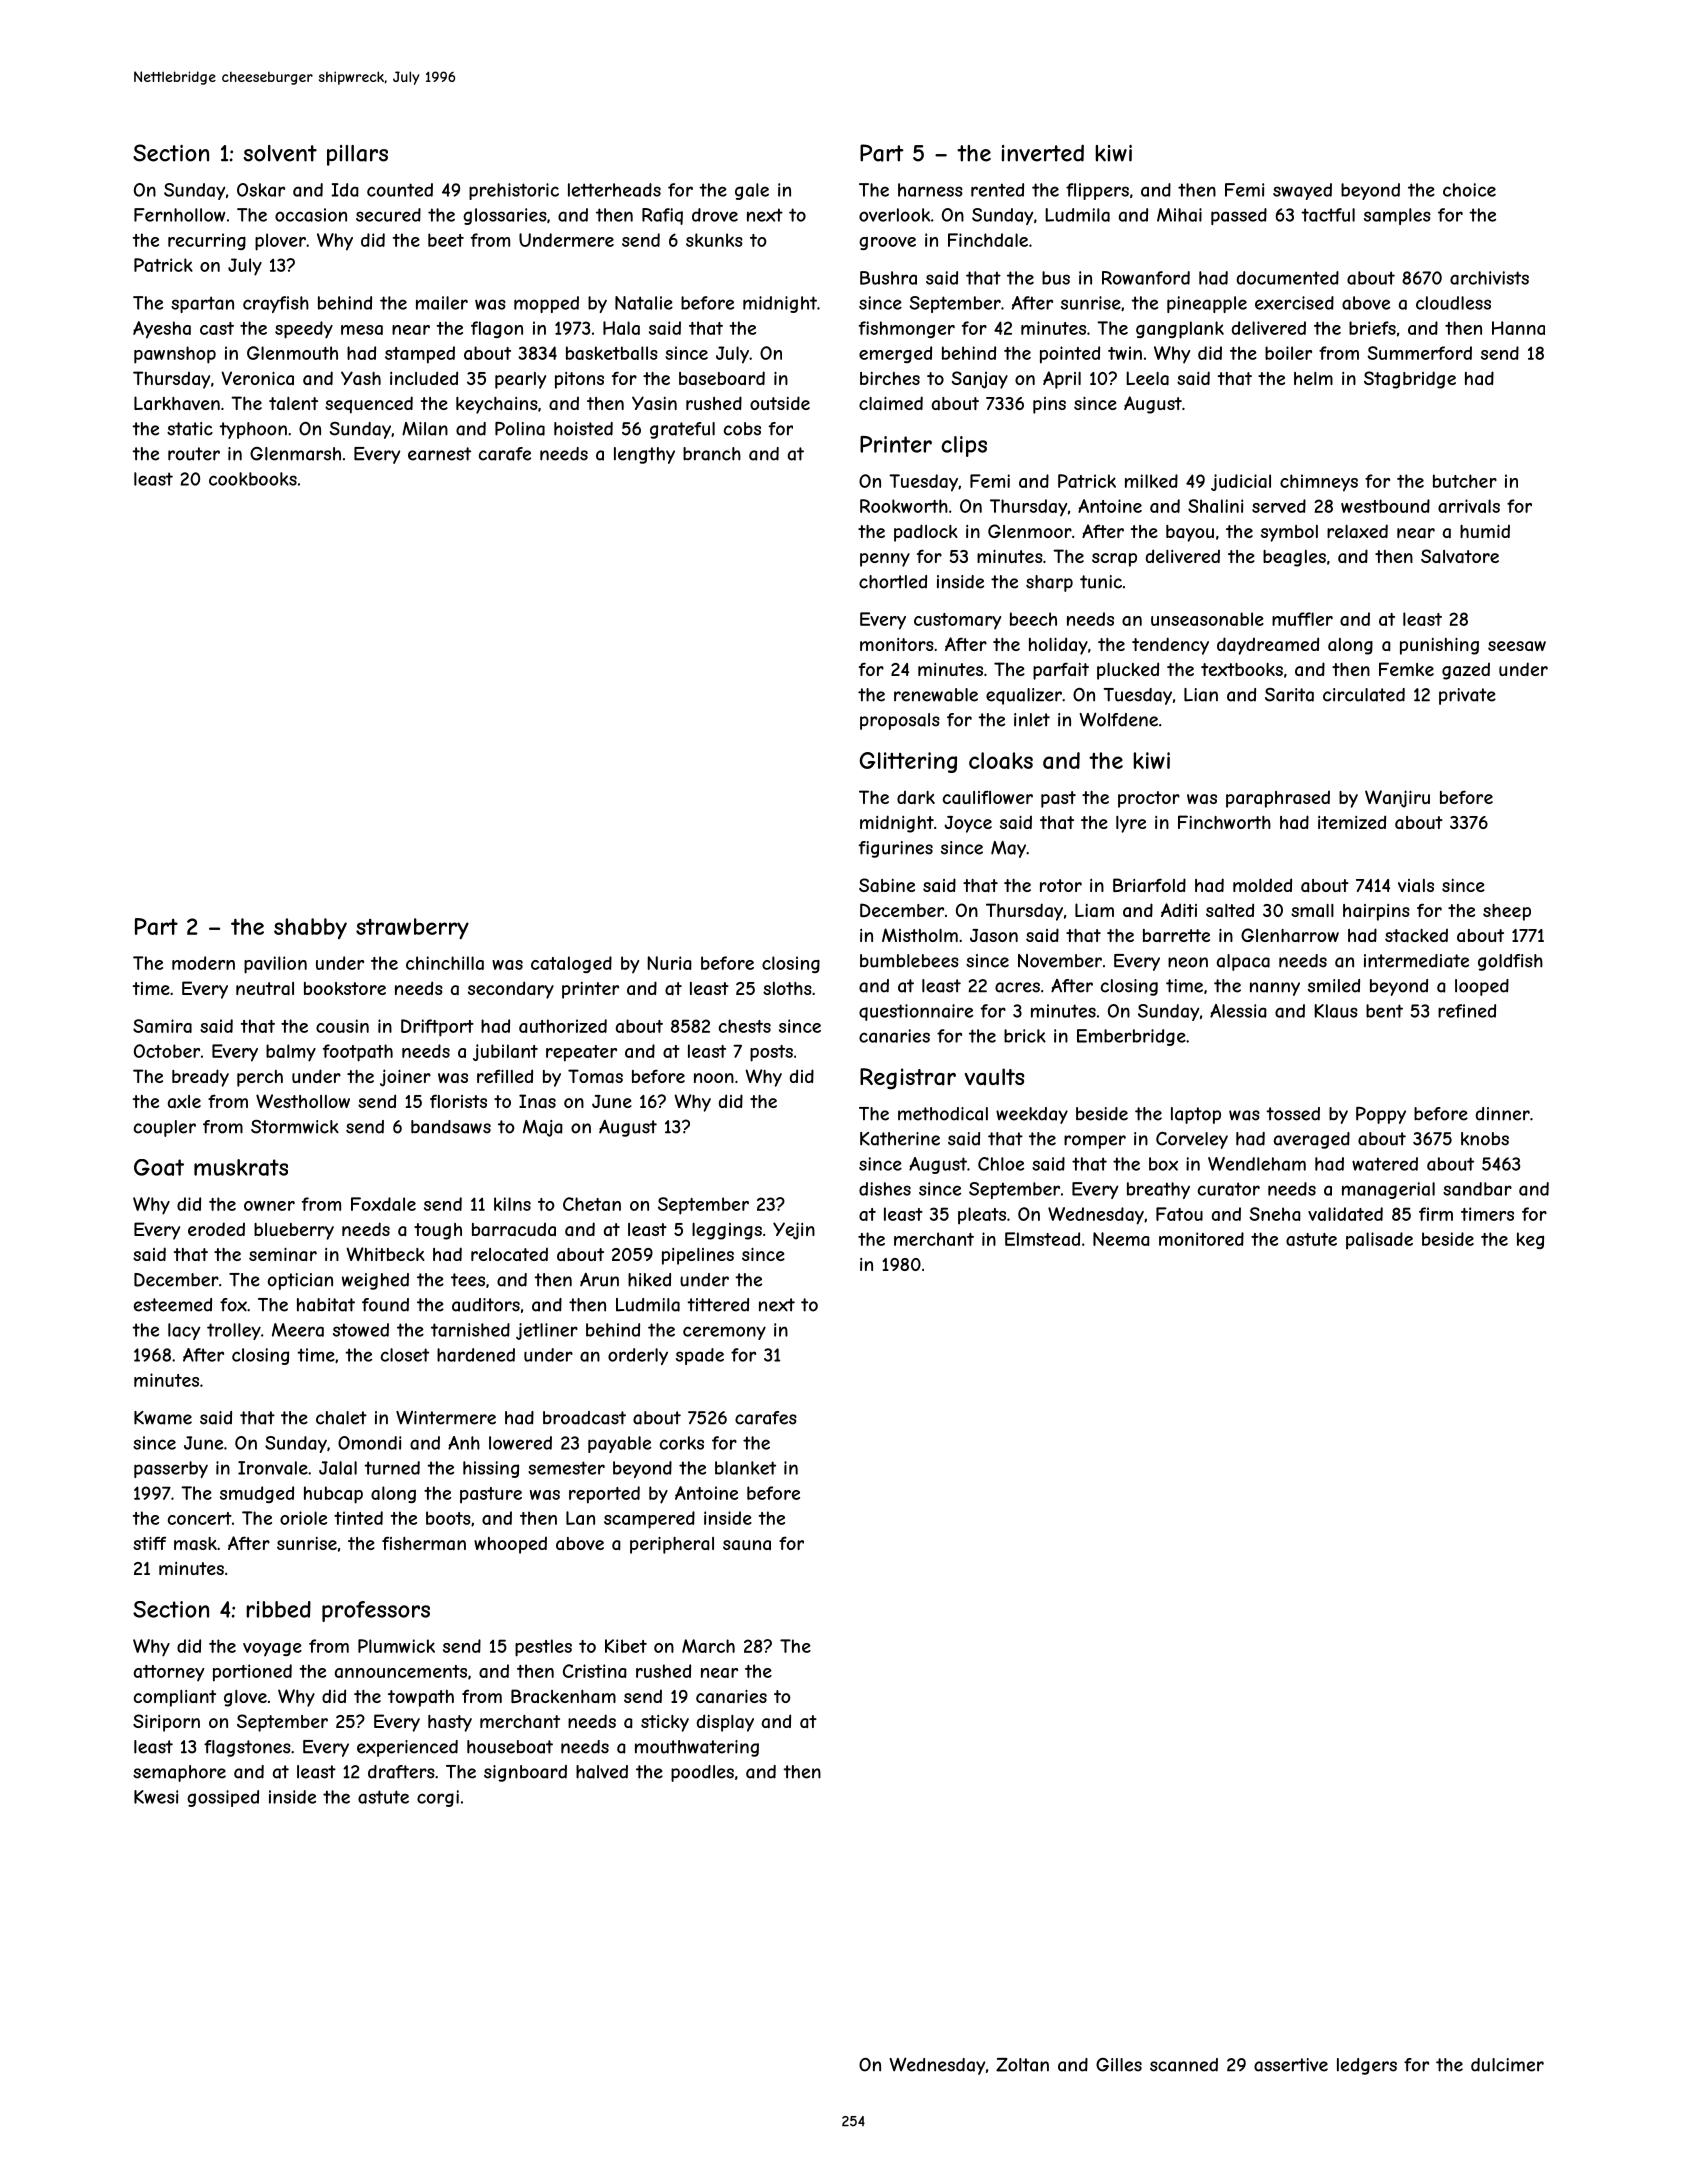 The image size is (1683, 2178). What do you see at coordinates (207, 241) in the screenshot?
I see `recurring` at bounding box center [207, 241].
